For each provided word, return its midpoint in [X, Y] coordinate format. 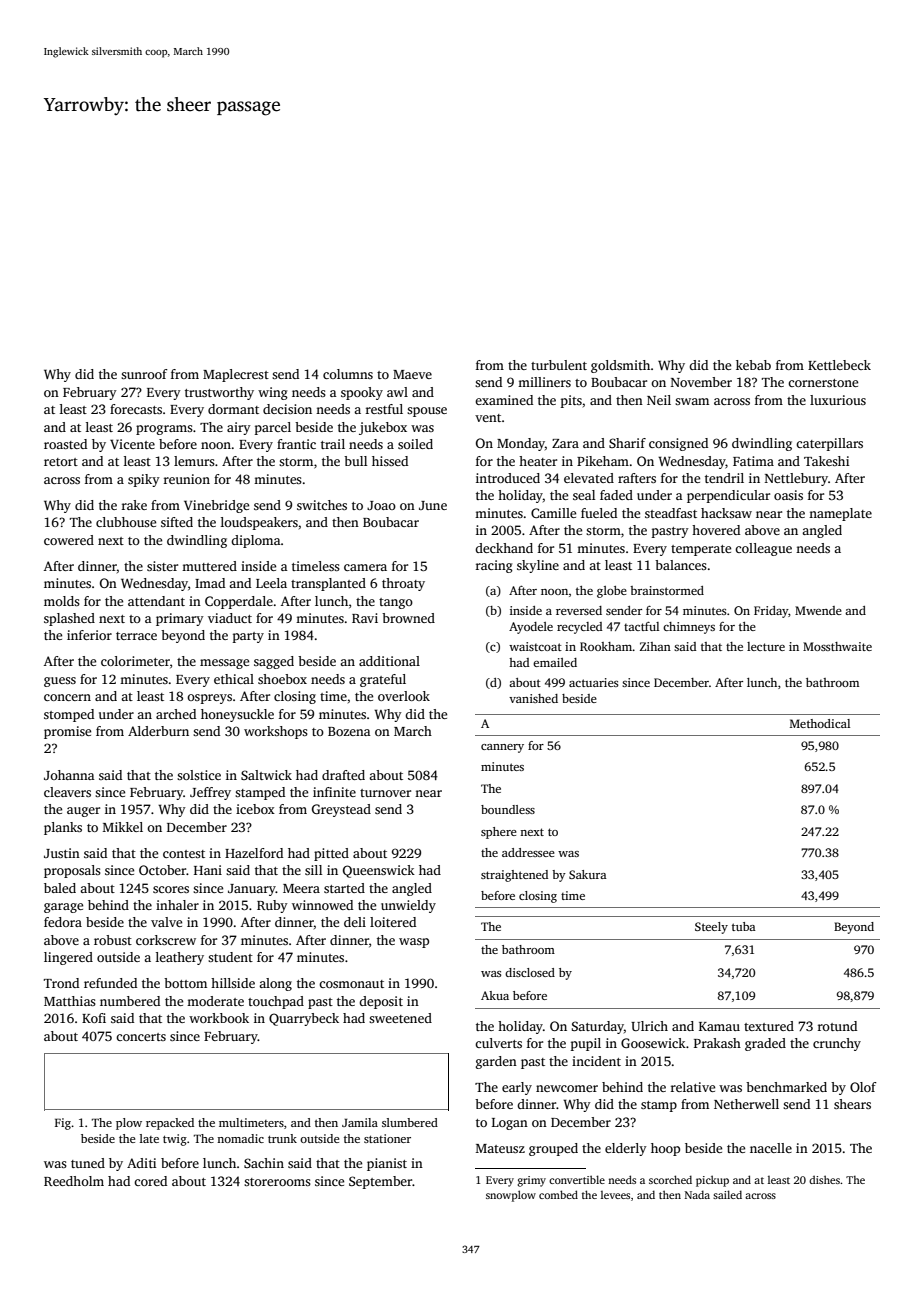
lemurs [194, 461]
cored [150, 1181]
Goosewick [653, 1043]
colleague [763, 549]
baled [60, 888]
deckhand [504, 548]
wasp [414, 943]
